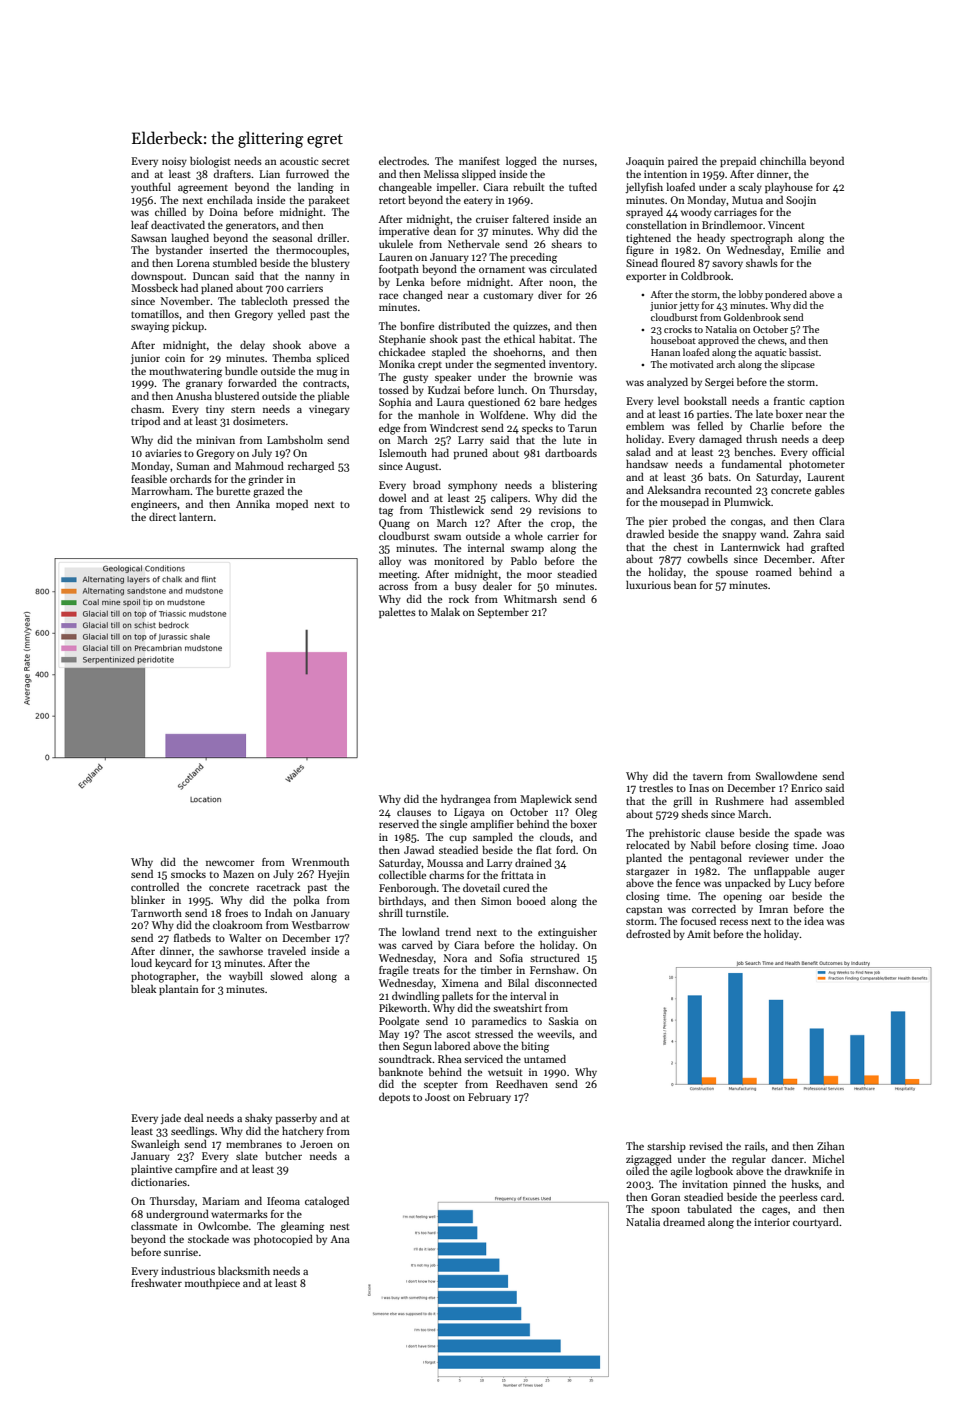  I want to click on nest, so click(340, 1226).
